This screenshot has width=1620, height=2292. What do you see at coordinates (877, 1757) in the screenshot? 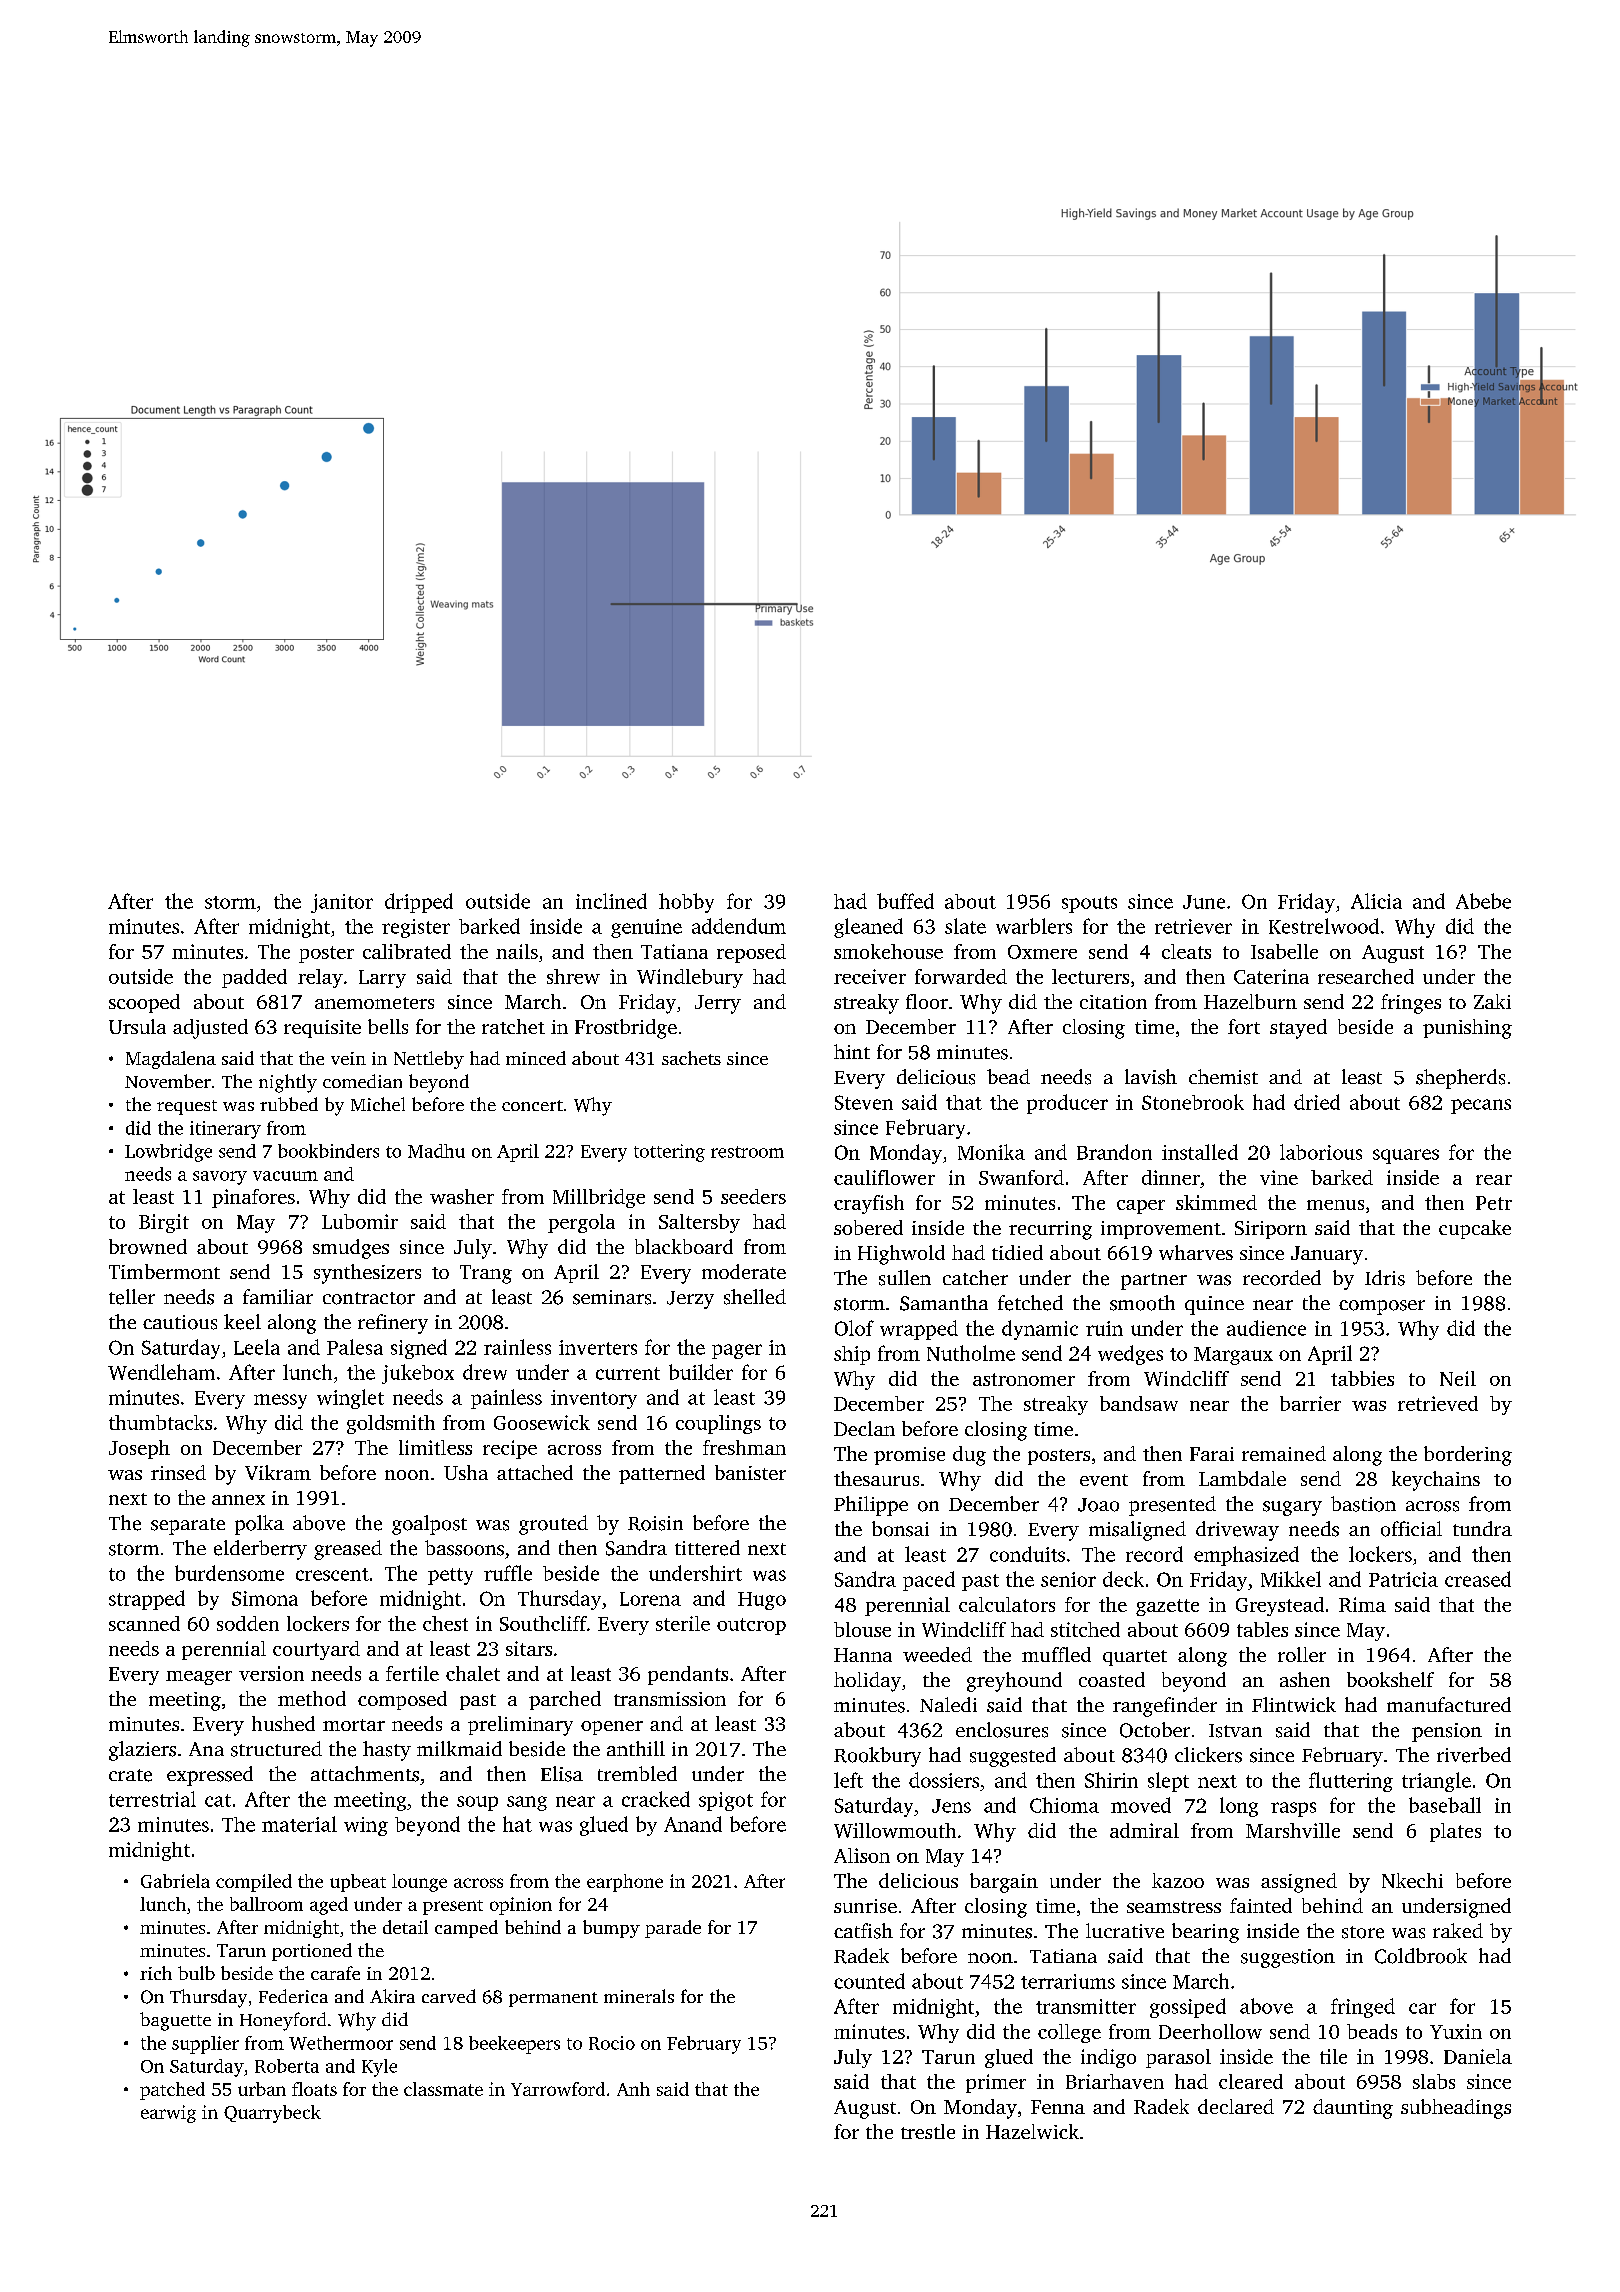
I see `Rookbury` at bounding box center [877, 1757].
